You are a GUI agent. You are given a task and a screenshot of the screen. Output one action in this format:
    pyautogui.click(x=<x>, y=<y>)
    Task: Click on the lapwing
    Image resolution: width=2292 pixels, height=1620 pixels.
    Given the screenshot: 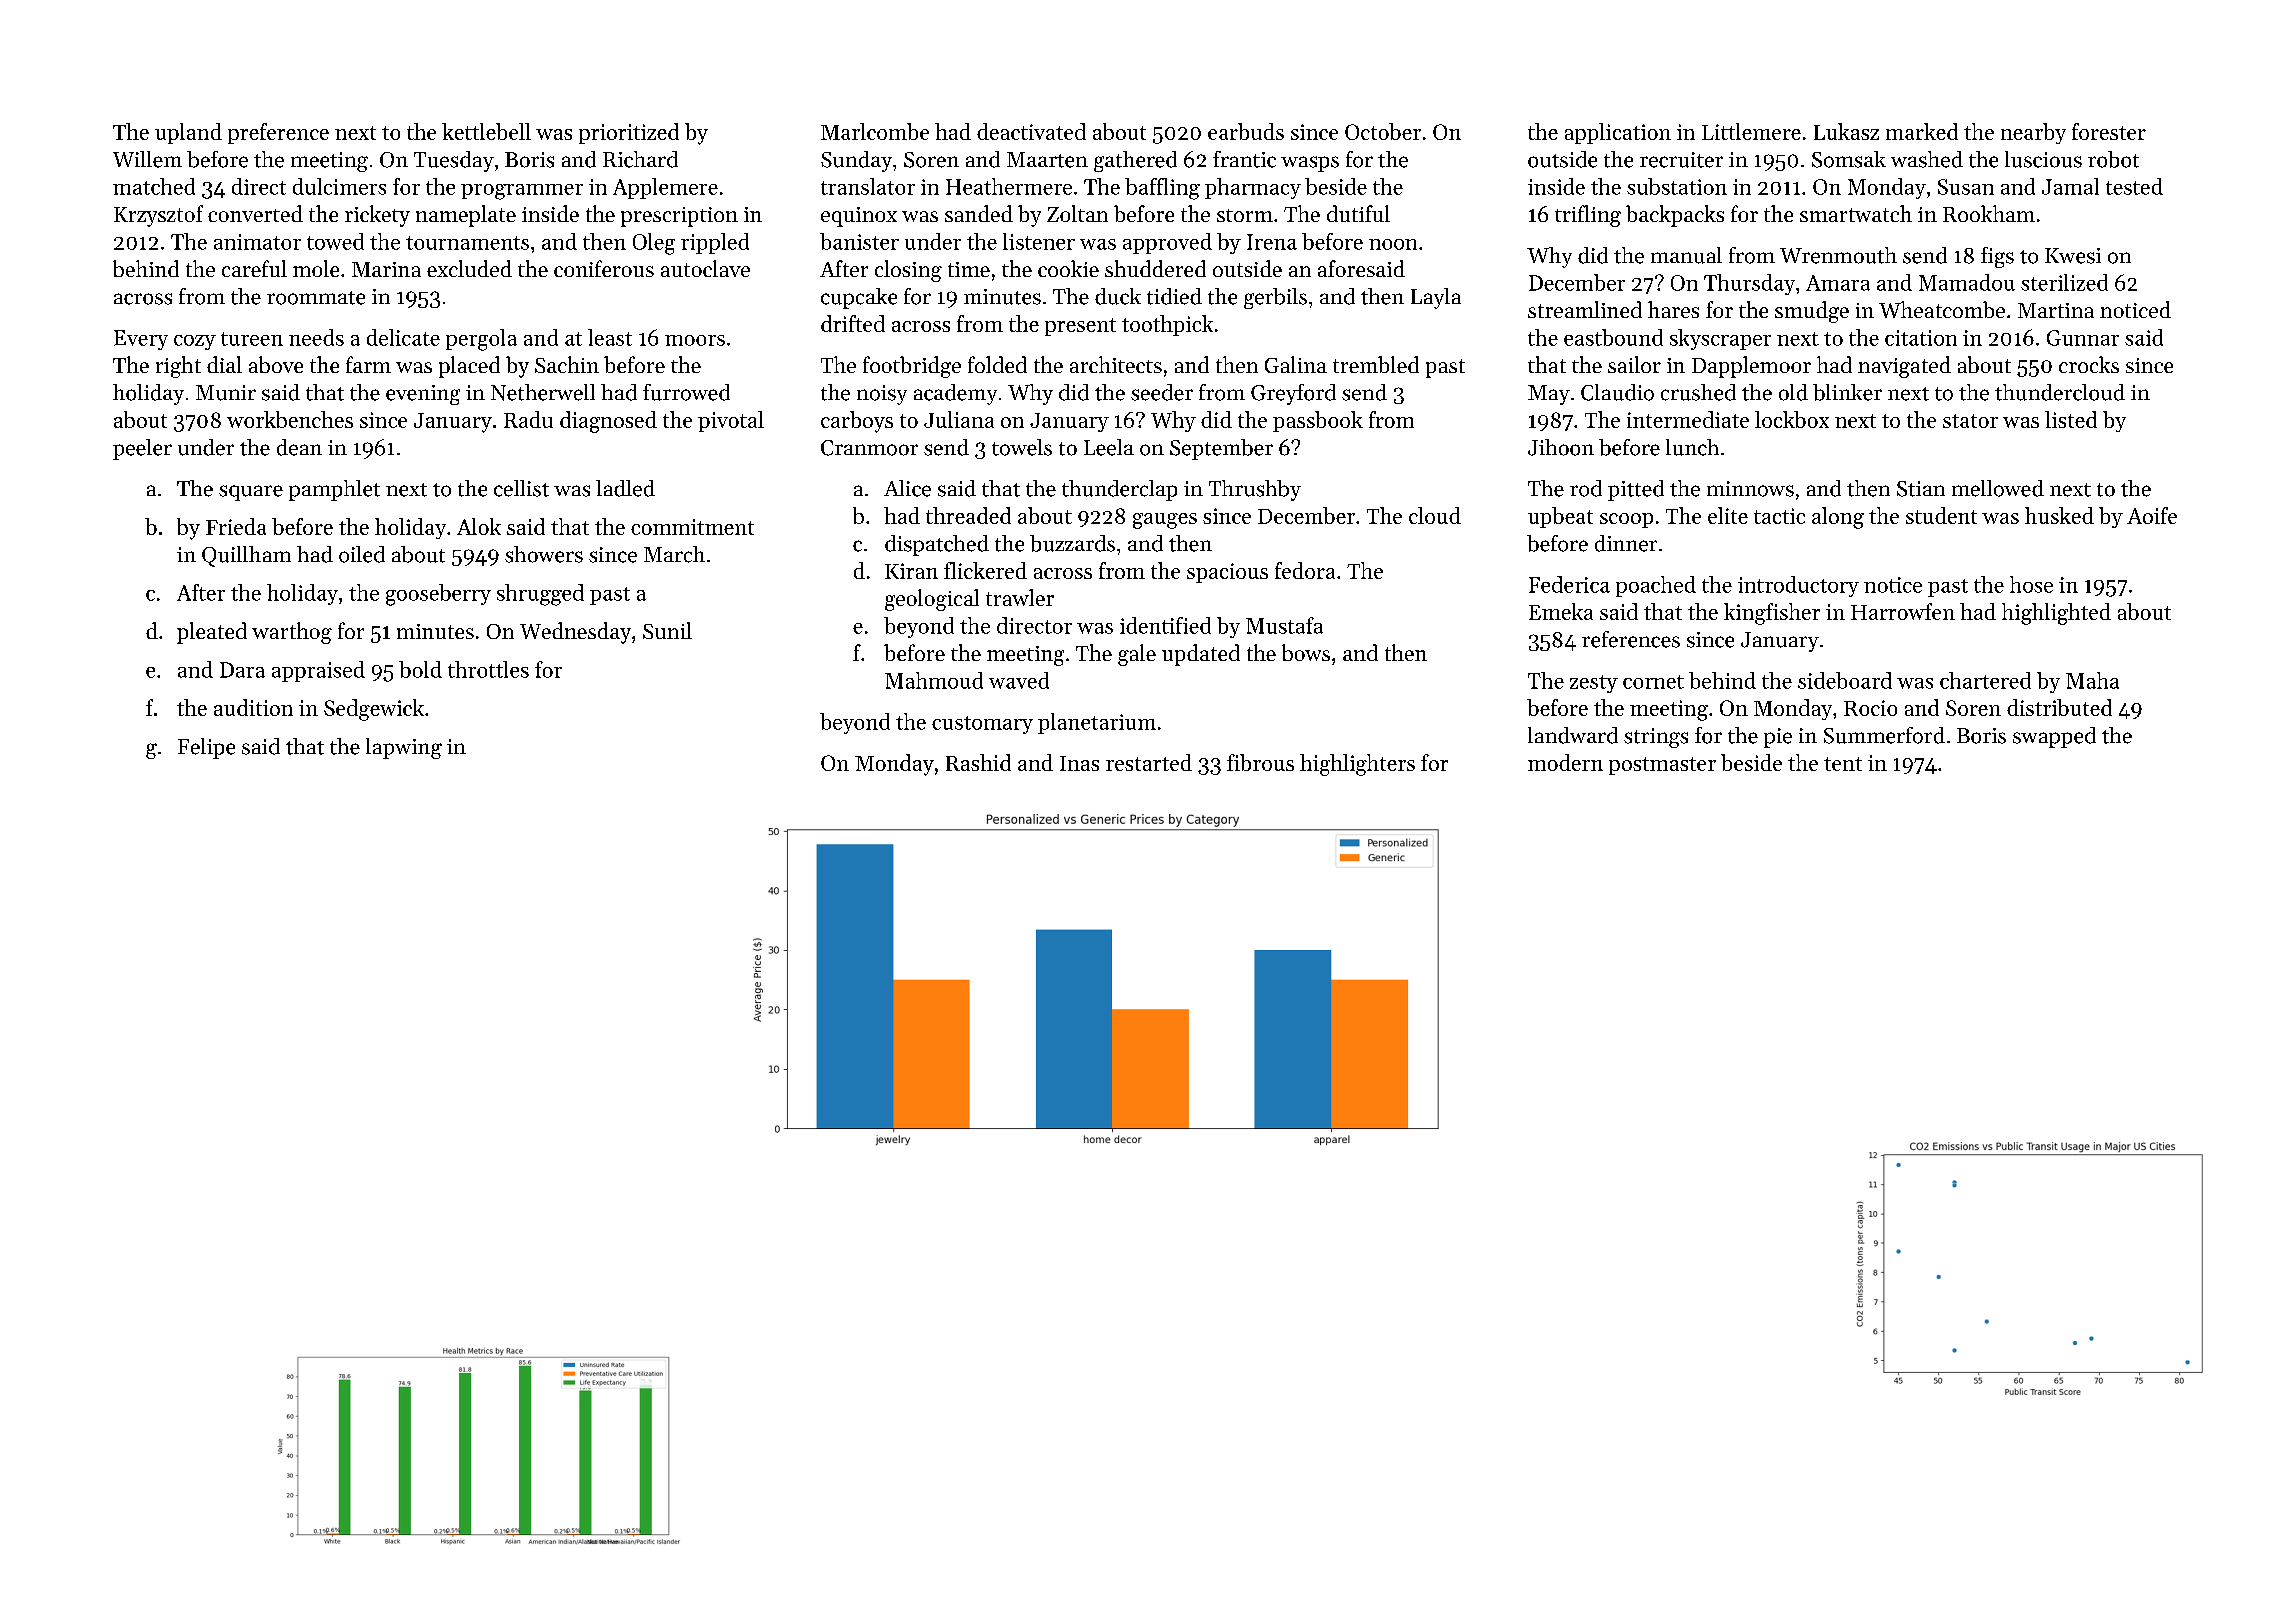 What is the action you would take?
    pyautogui.click(x=404, y=748)
